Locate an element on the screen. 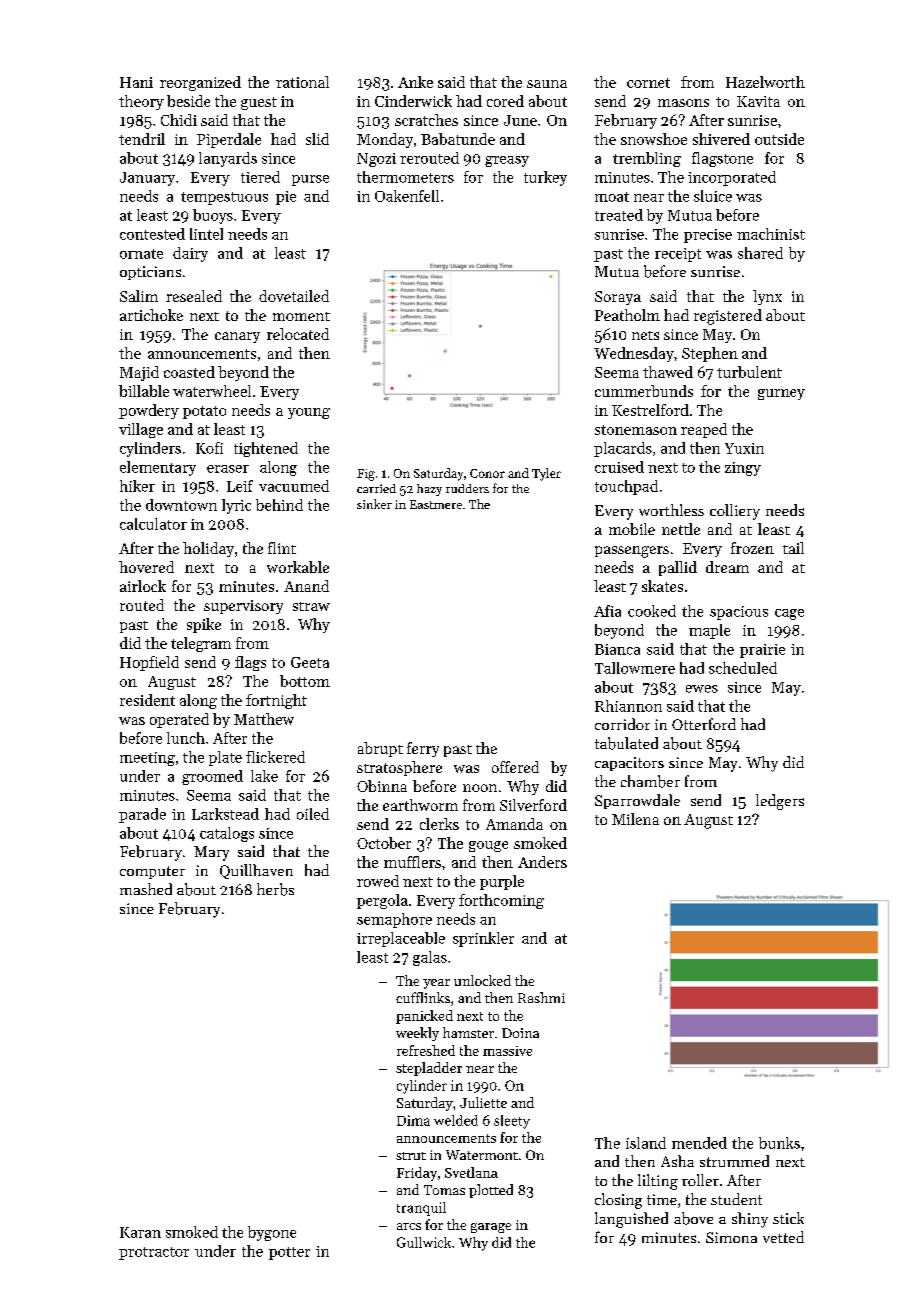 The height and width of the screenshot is (1308, 924). cored is located at coordinates (505, 101).
